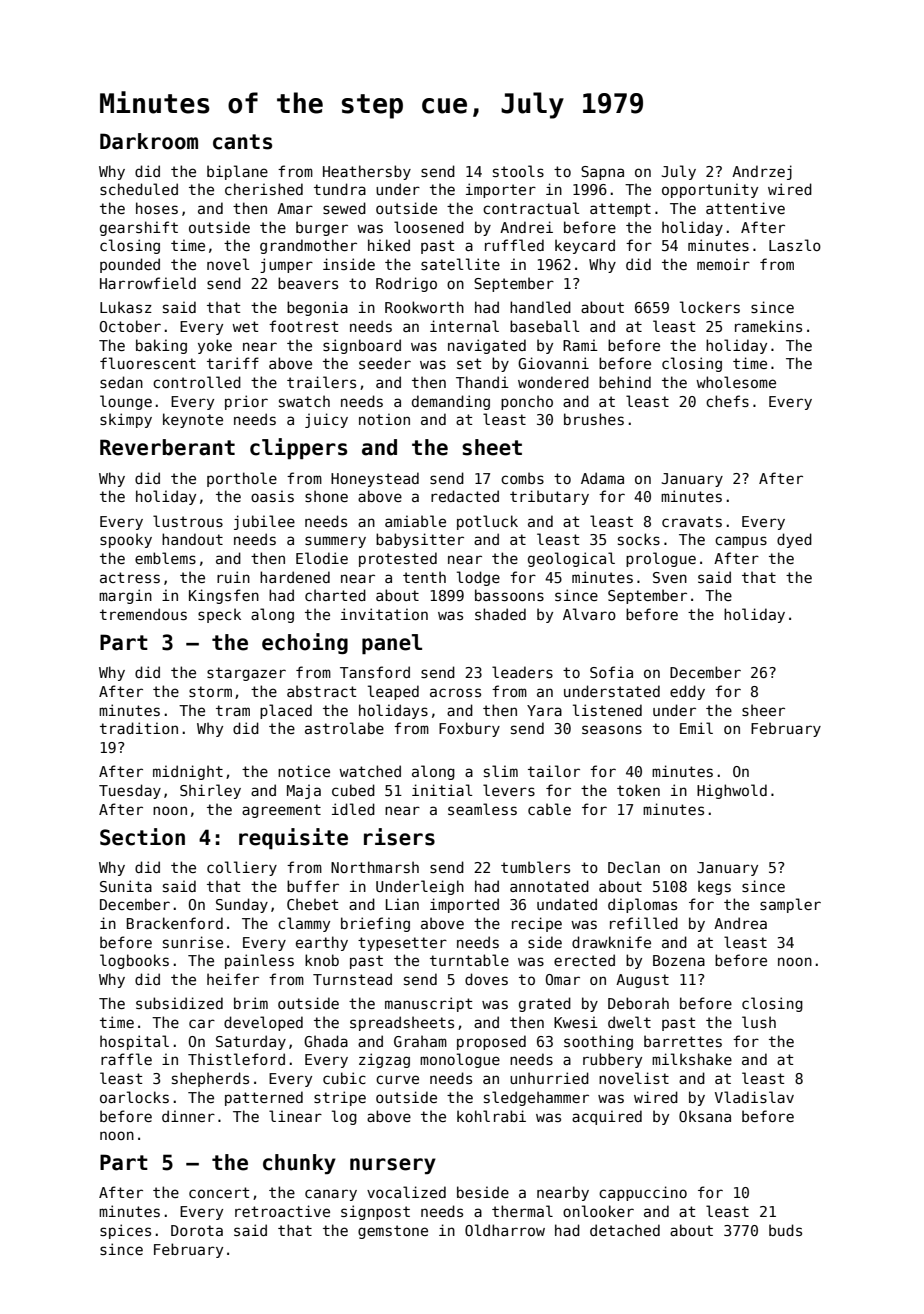  Describe the element at coordinates (620, 210) in the document. I see `attempt` at that location.
